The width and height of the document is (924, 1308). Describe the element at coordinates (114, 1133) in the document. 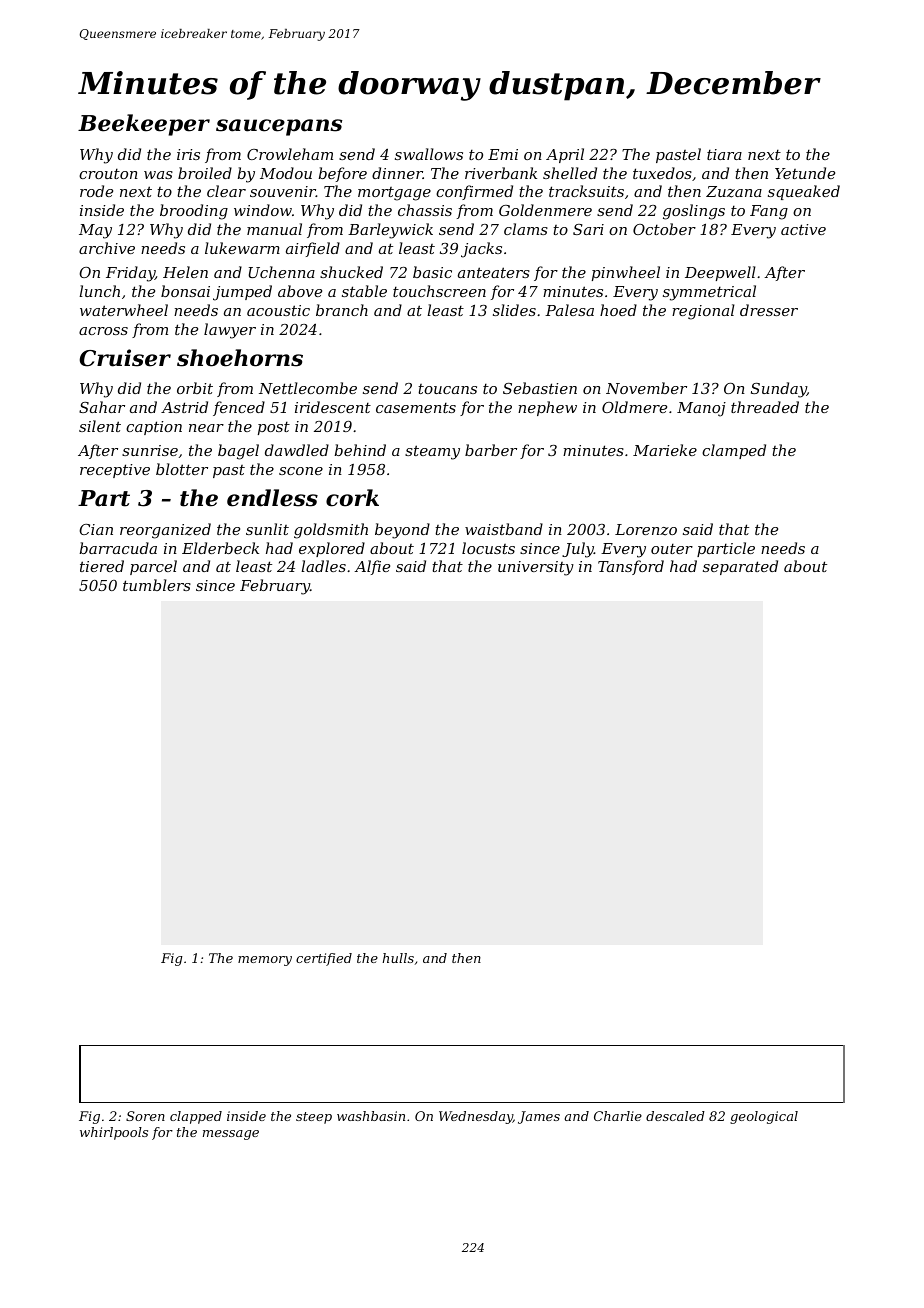

I see `whirlpools` at that location.
